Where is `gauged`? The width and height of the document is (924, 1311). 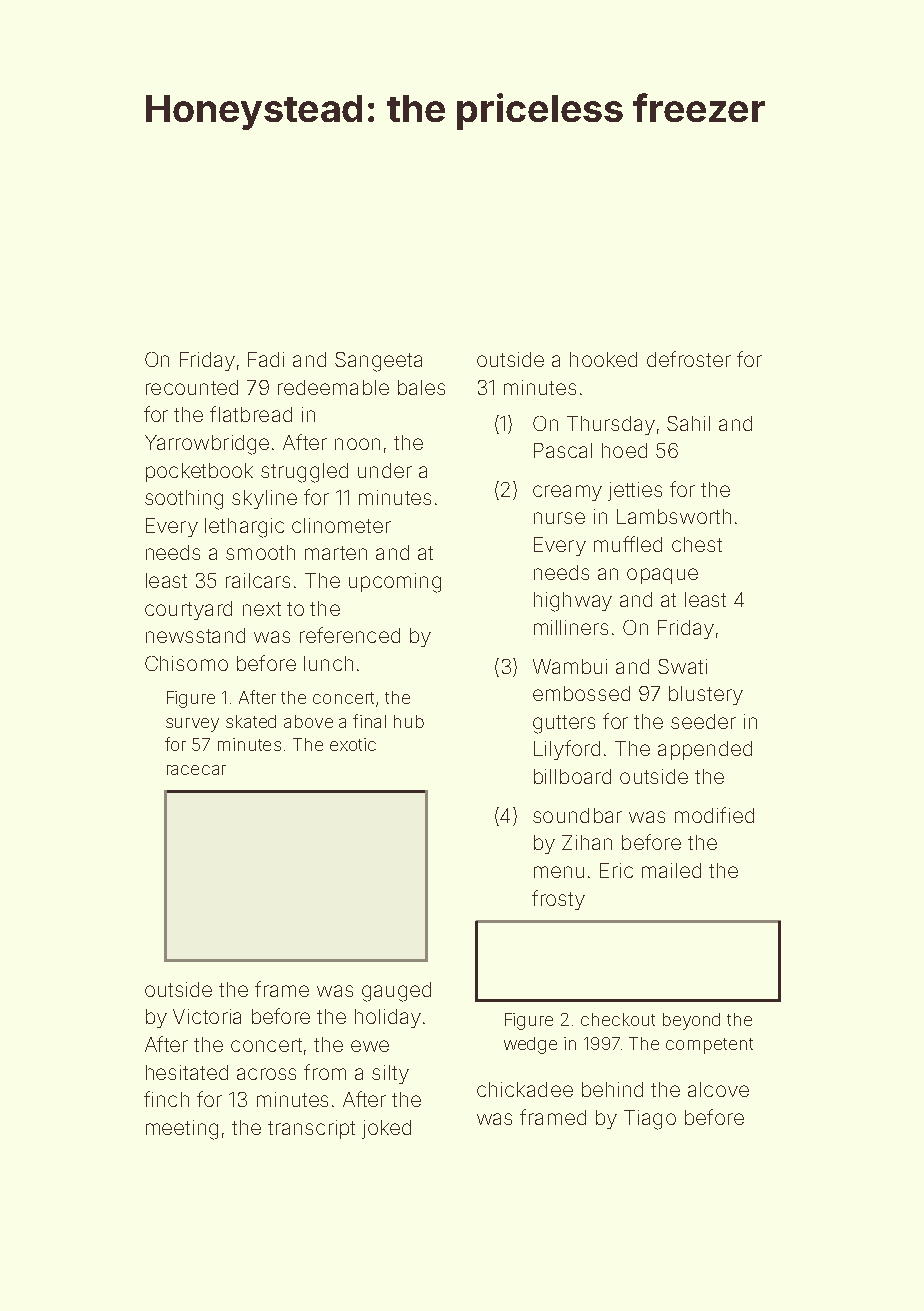 gauged is located at coordinates (396, 992).
